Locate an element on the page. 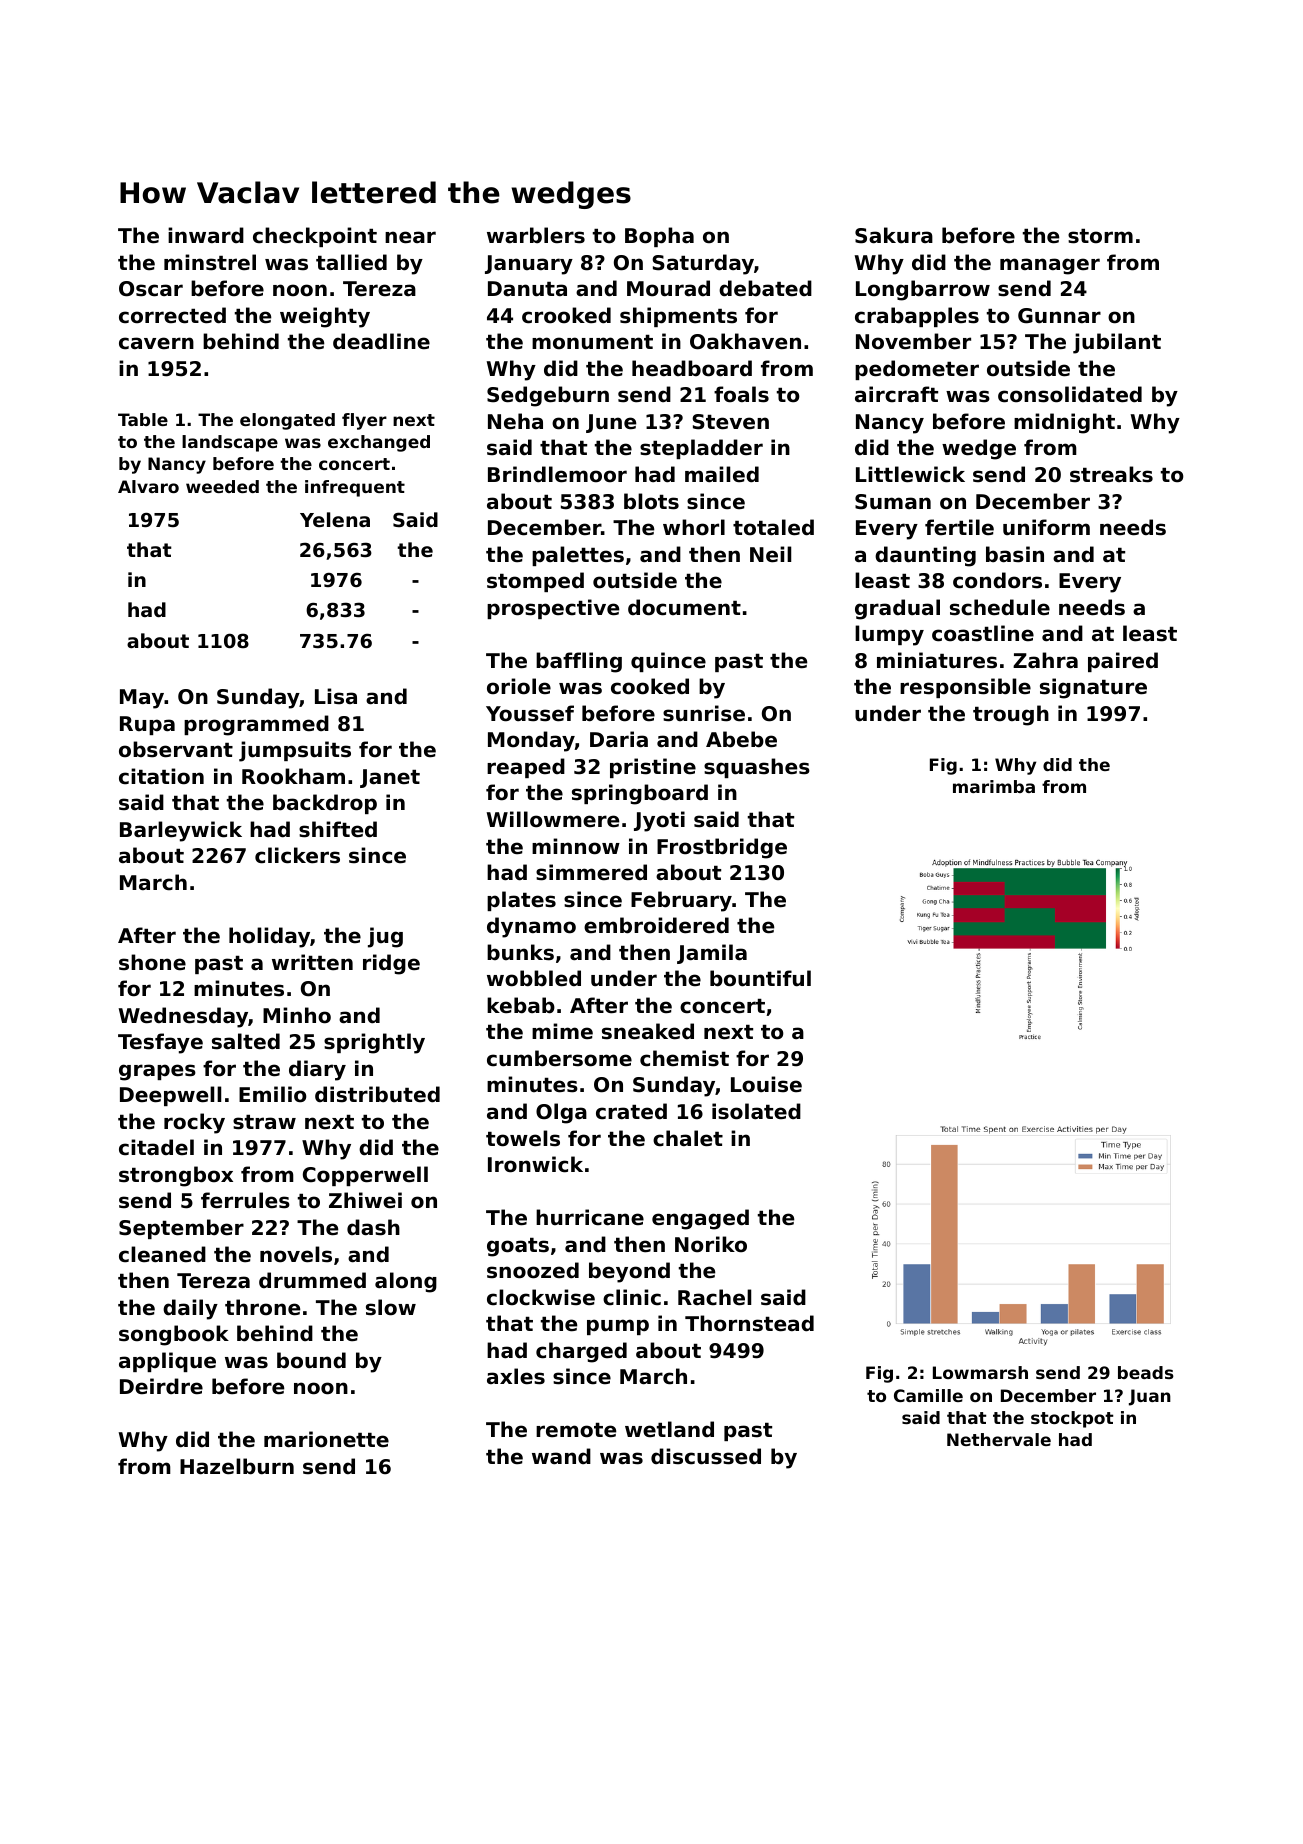 The height and width of the image is (1844, 1303). sprightly is located at coordinates (374, 1043).
